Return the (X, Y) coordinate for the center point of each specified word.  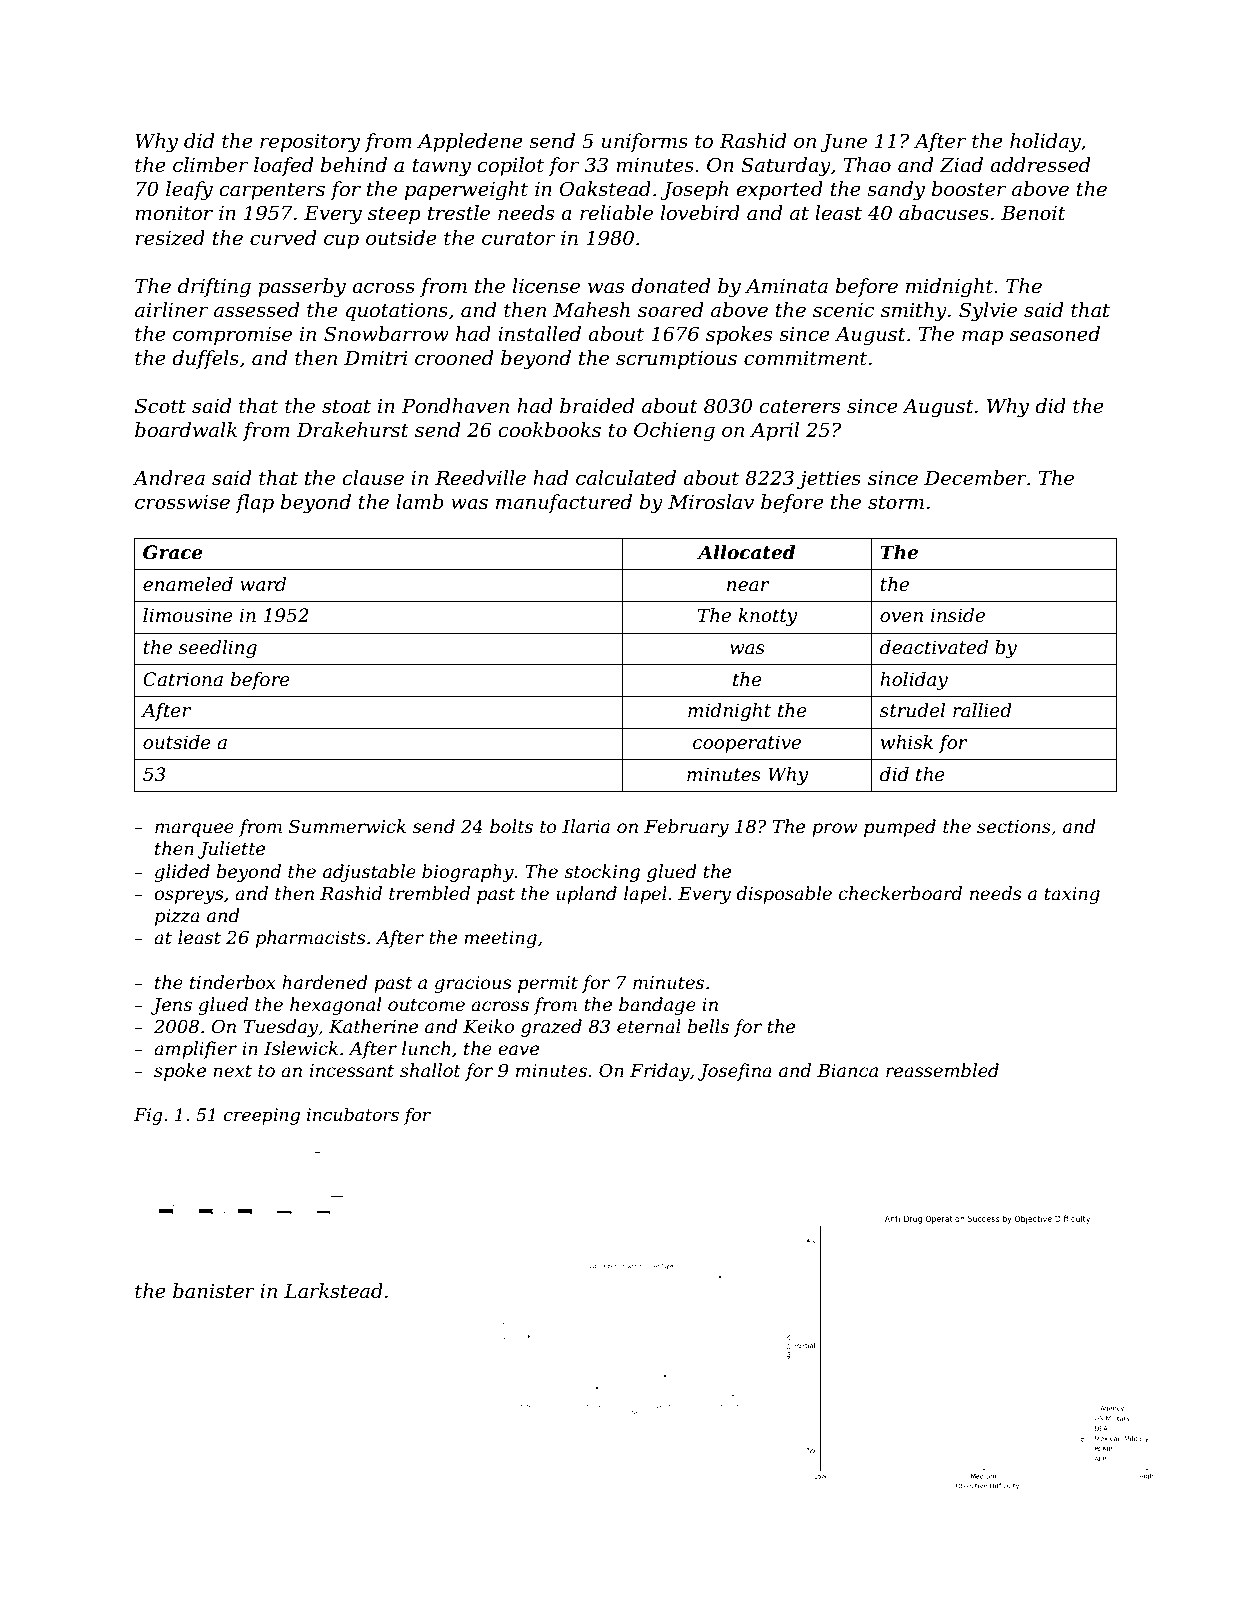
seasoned (1055, 334)
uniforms (644, 142)
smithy (914, 312)
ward (263, 584)
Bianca (847, 1070)
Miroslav (711, 502)
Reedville (480, 478)
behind (354, 165)
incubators (353, 1114)
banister (214, 1291)
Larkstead (333, 1291)
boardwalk (186, 430)
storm (896, 503)
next (232, 1071)
